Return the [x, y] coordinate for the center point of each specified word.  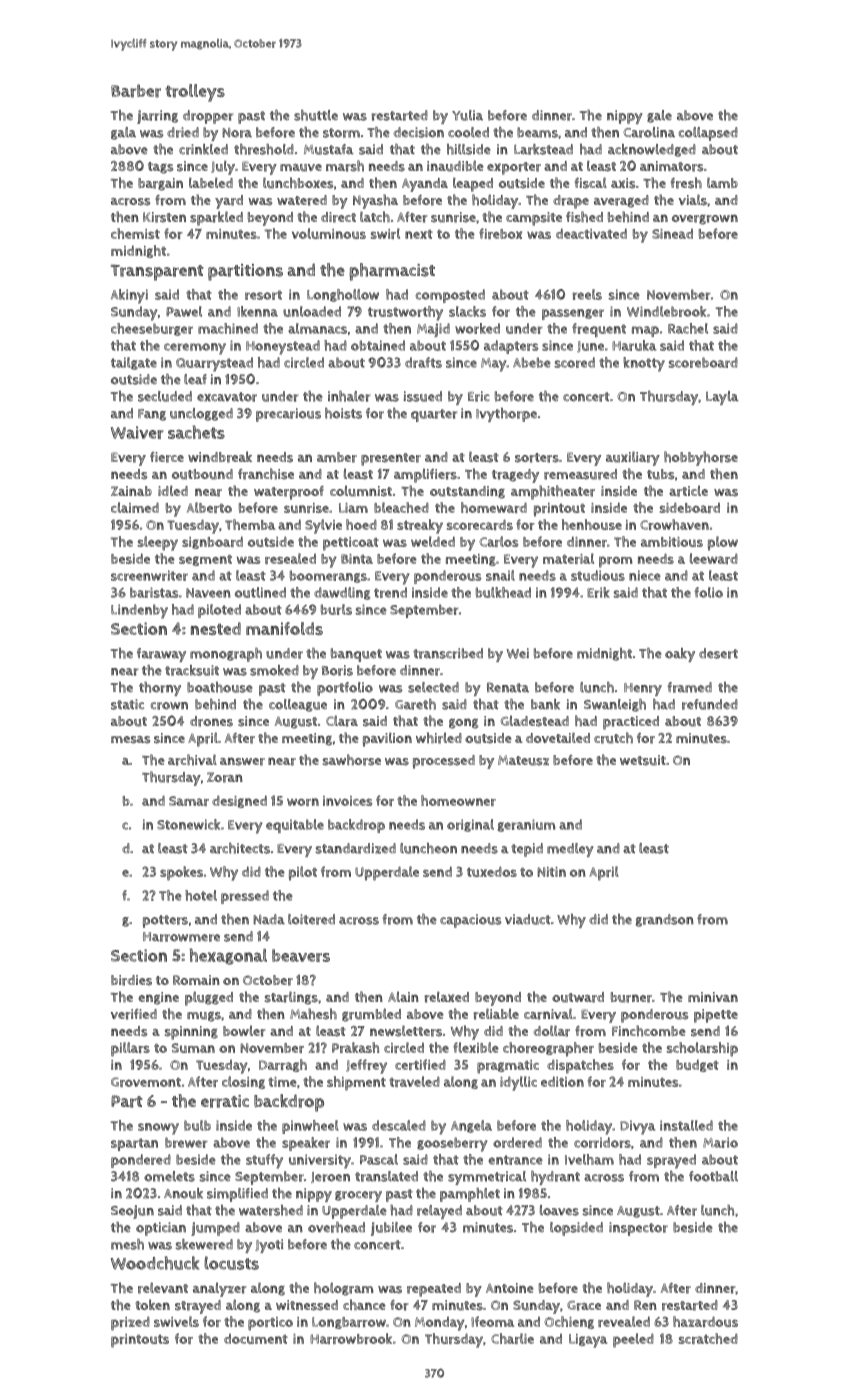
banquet [356, 655]
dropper [208, 117]
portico [270, 1324]
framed [689, 687]
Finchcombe [649, 1031]
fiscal [591, 183]
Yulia [467, 115]
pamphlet [470, 1195]
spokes [181, 873]
